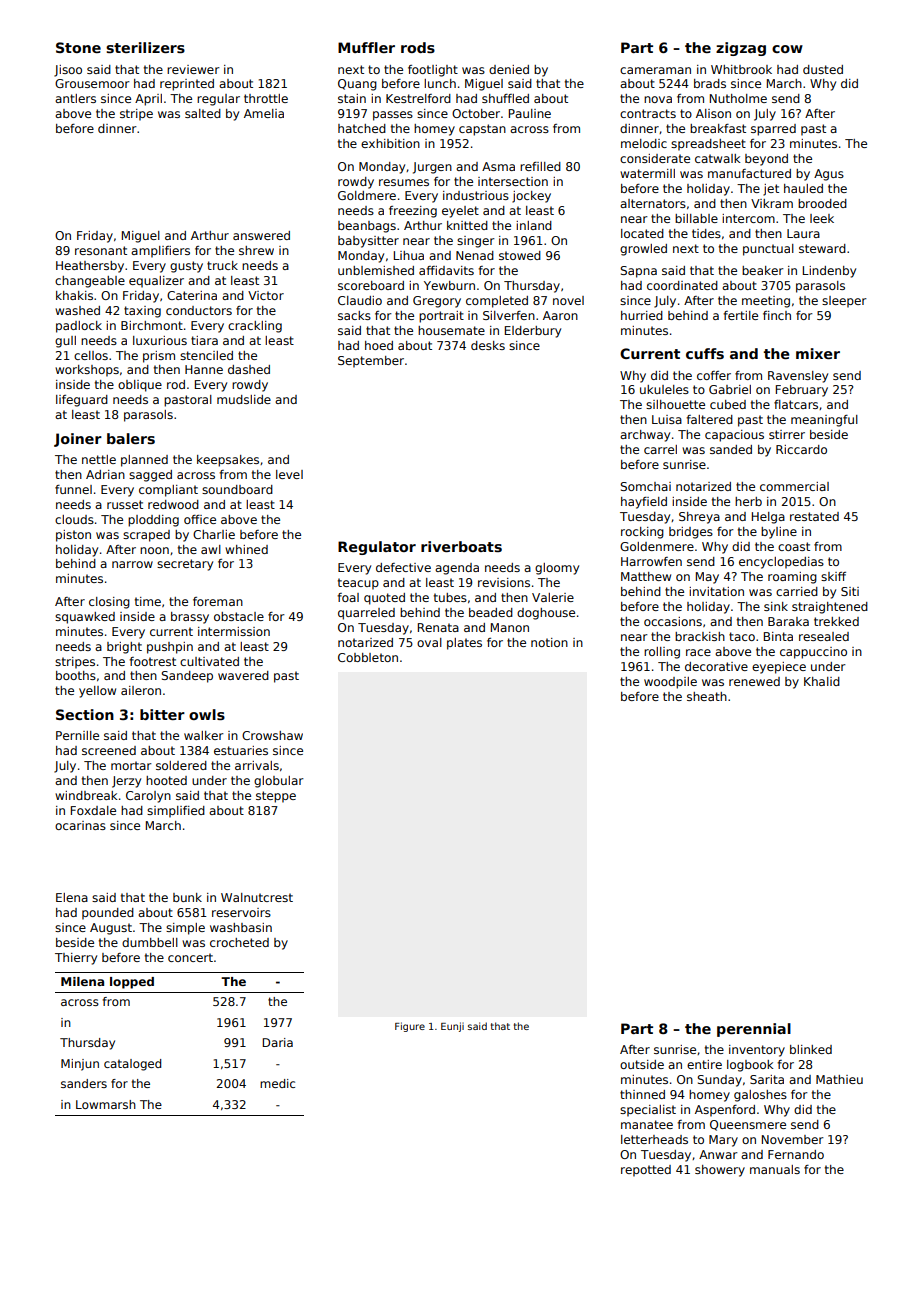  I want to click on coordinated, so click(682, 285).
